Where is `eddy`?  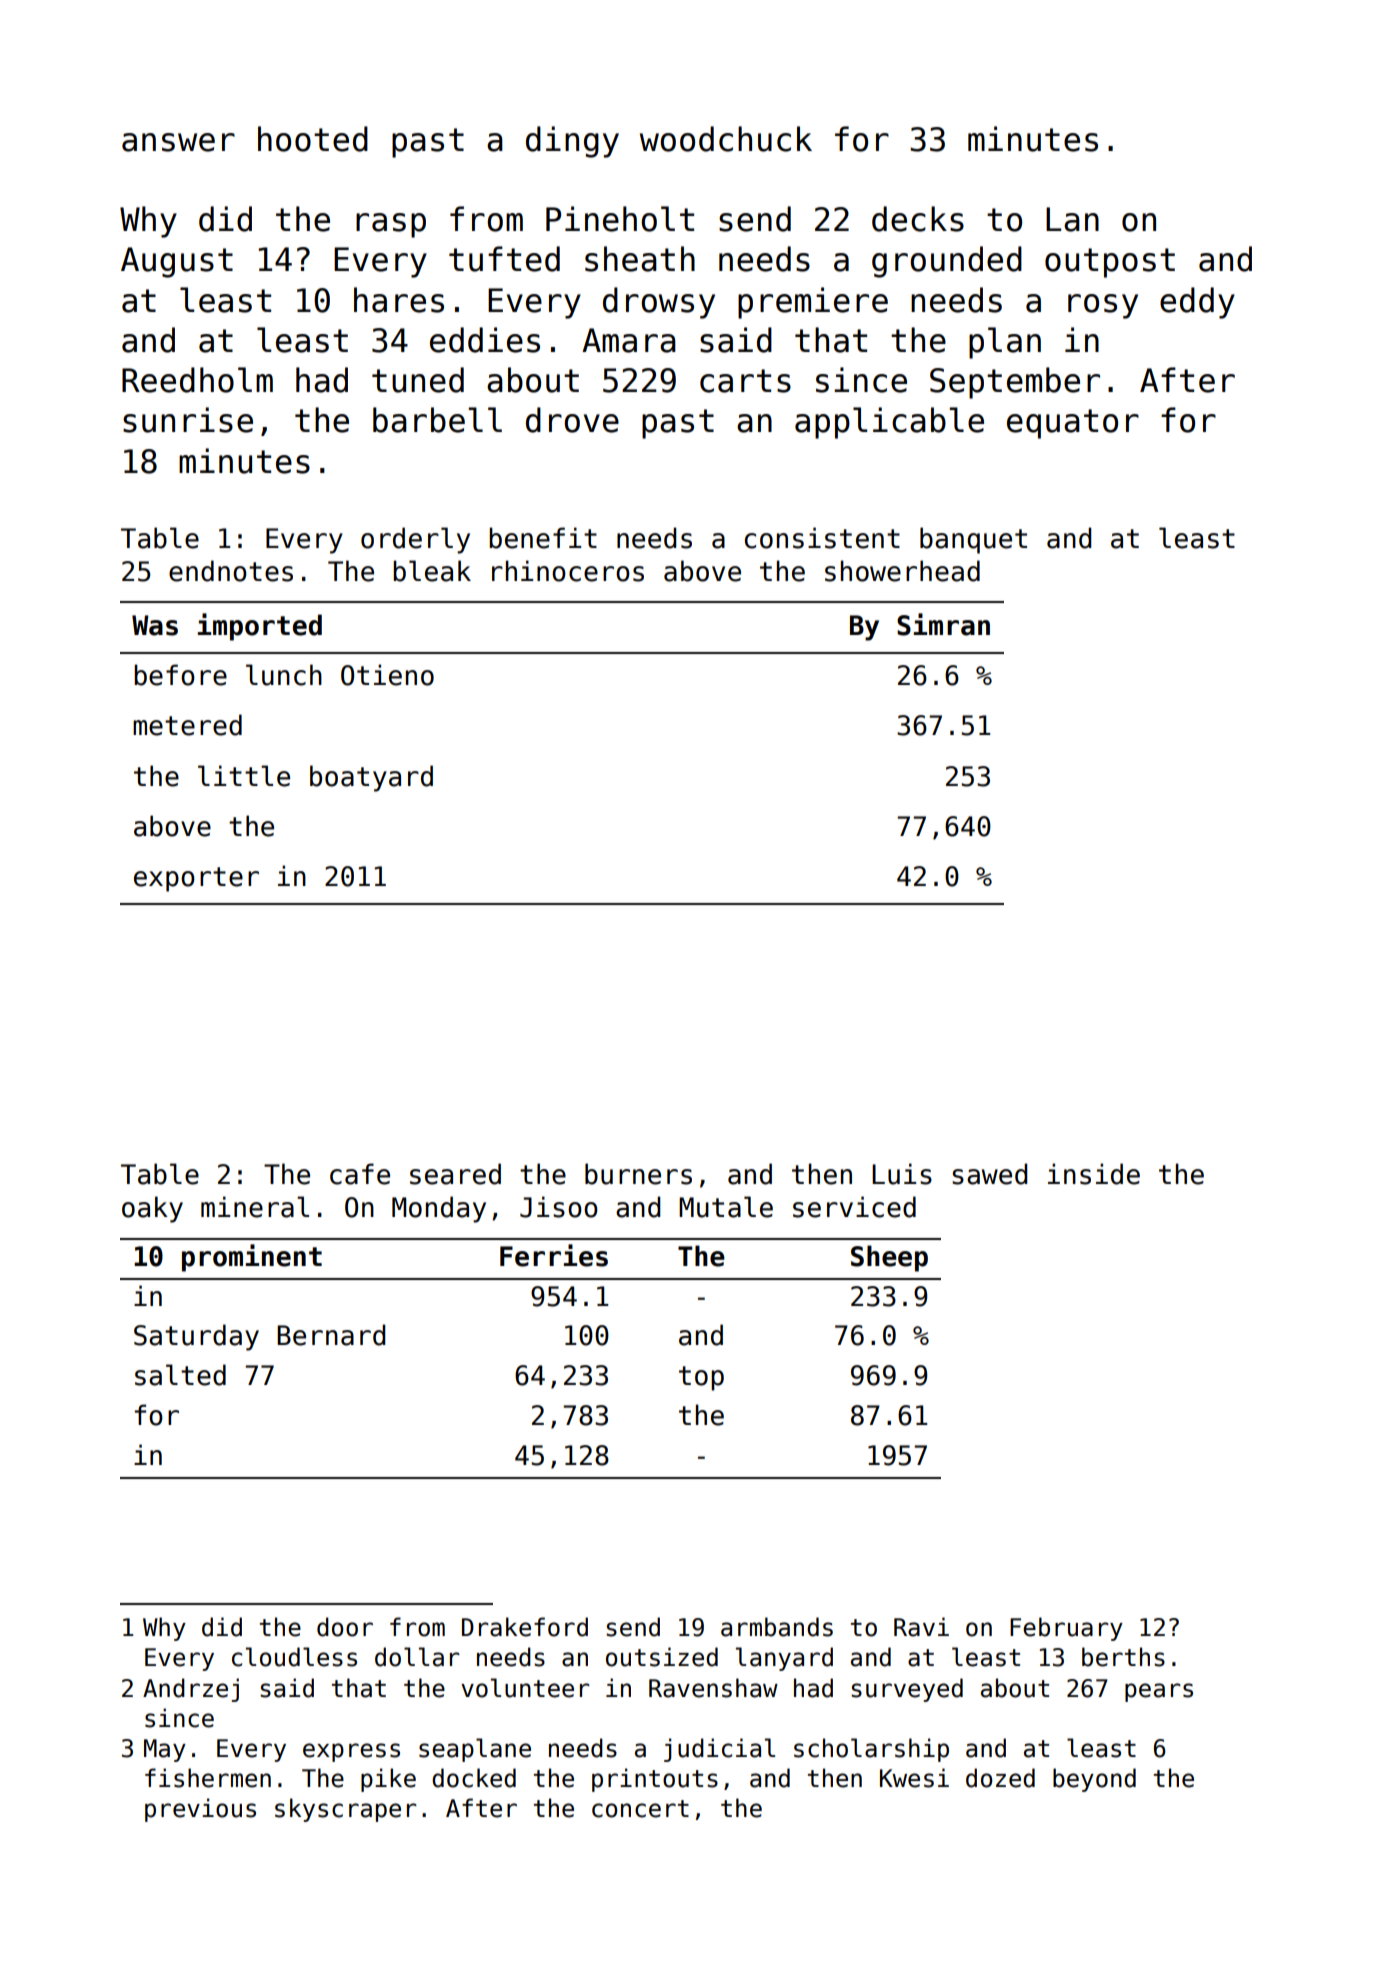 eddy is located at coordinates (1197, 303).
